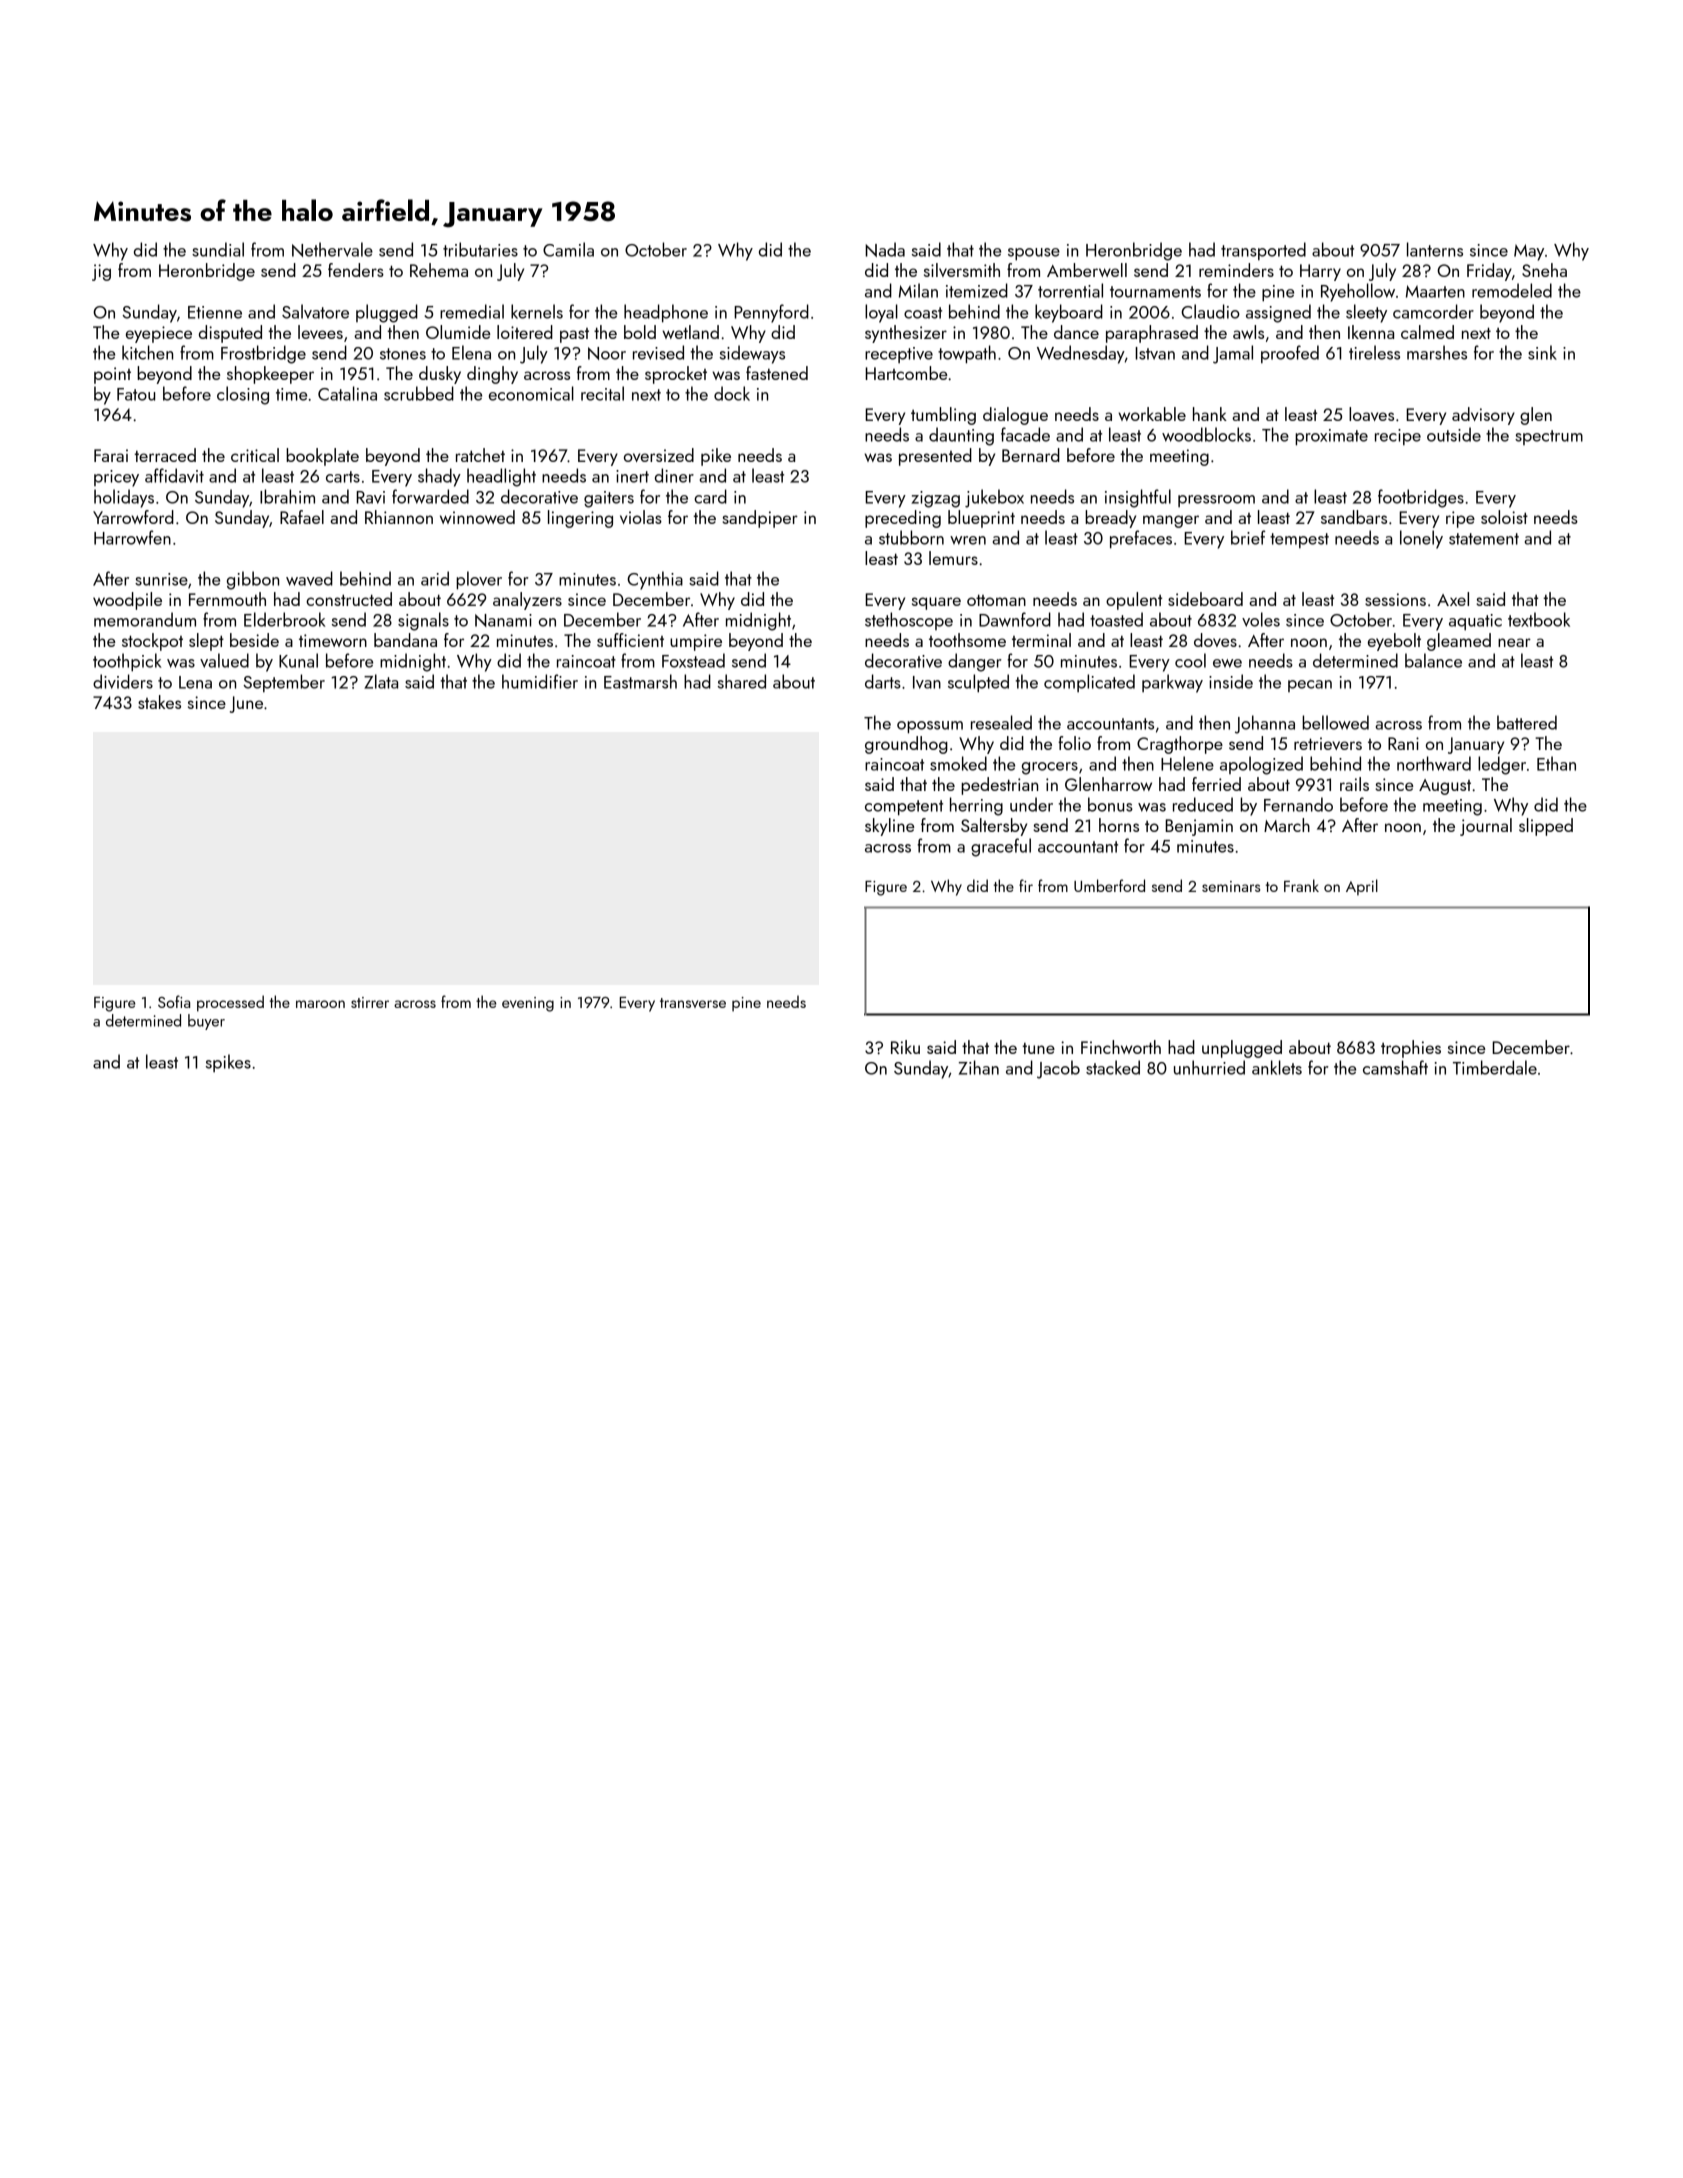 The image size is (1683, 2178). What do you see at coordinates (439, 477) in the page?
I see `shady` at bounding box center [439, 477].
